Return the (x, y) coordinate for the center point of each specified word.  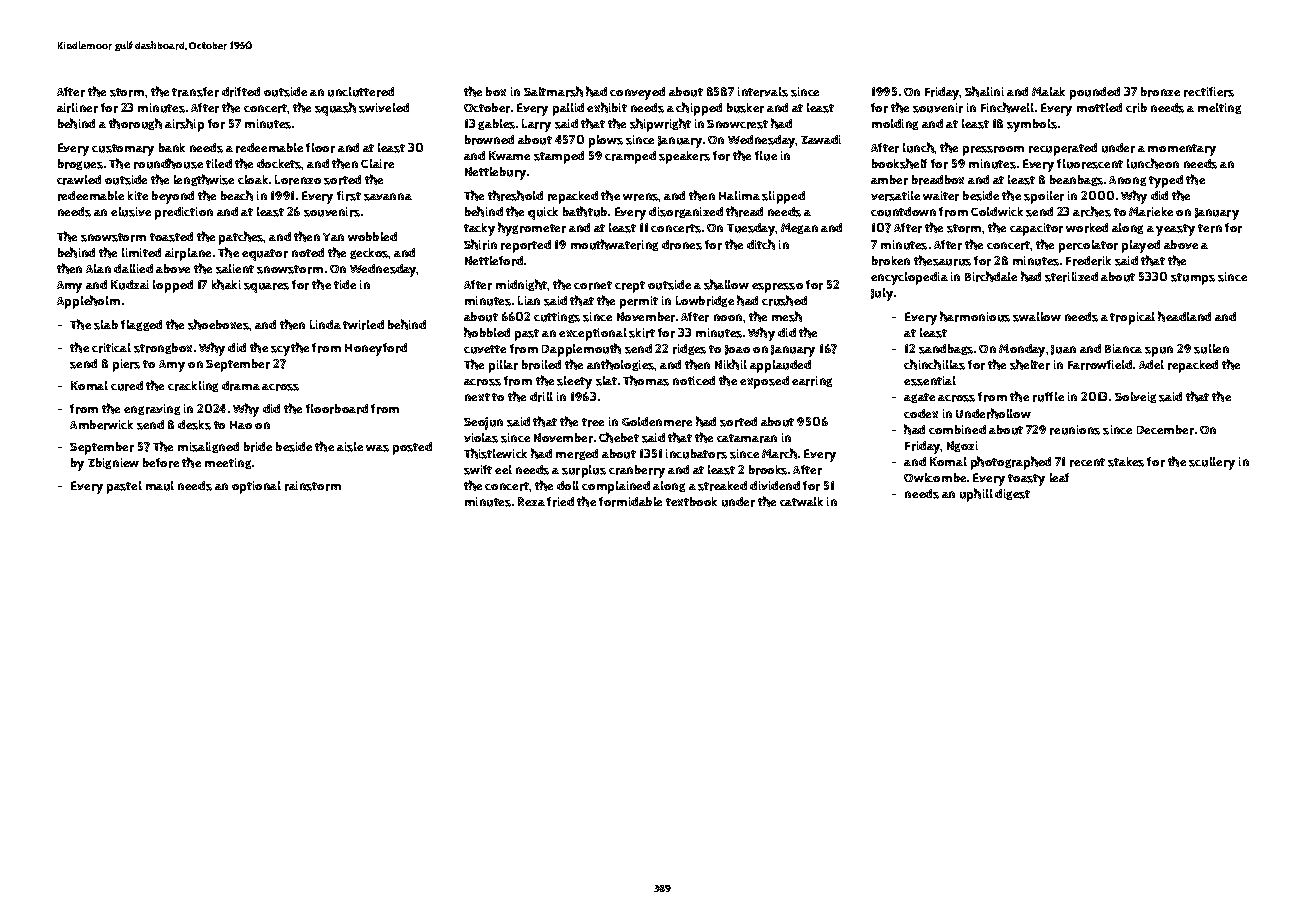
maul (160, 486)
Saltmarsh (553, 91)
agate (919, 398)
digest (1012, 494)
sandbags (946, 349)
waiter (941, 196)
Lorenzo (298, 180)
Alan (98, 268)
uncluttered (361, 92)
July (882, 294)
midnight (521, 285)
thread (744, 211)
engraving (152, 409)
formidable (630, 502)
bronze (1160, 92)
